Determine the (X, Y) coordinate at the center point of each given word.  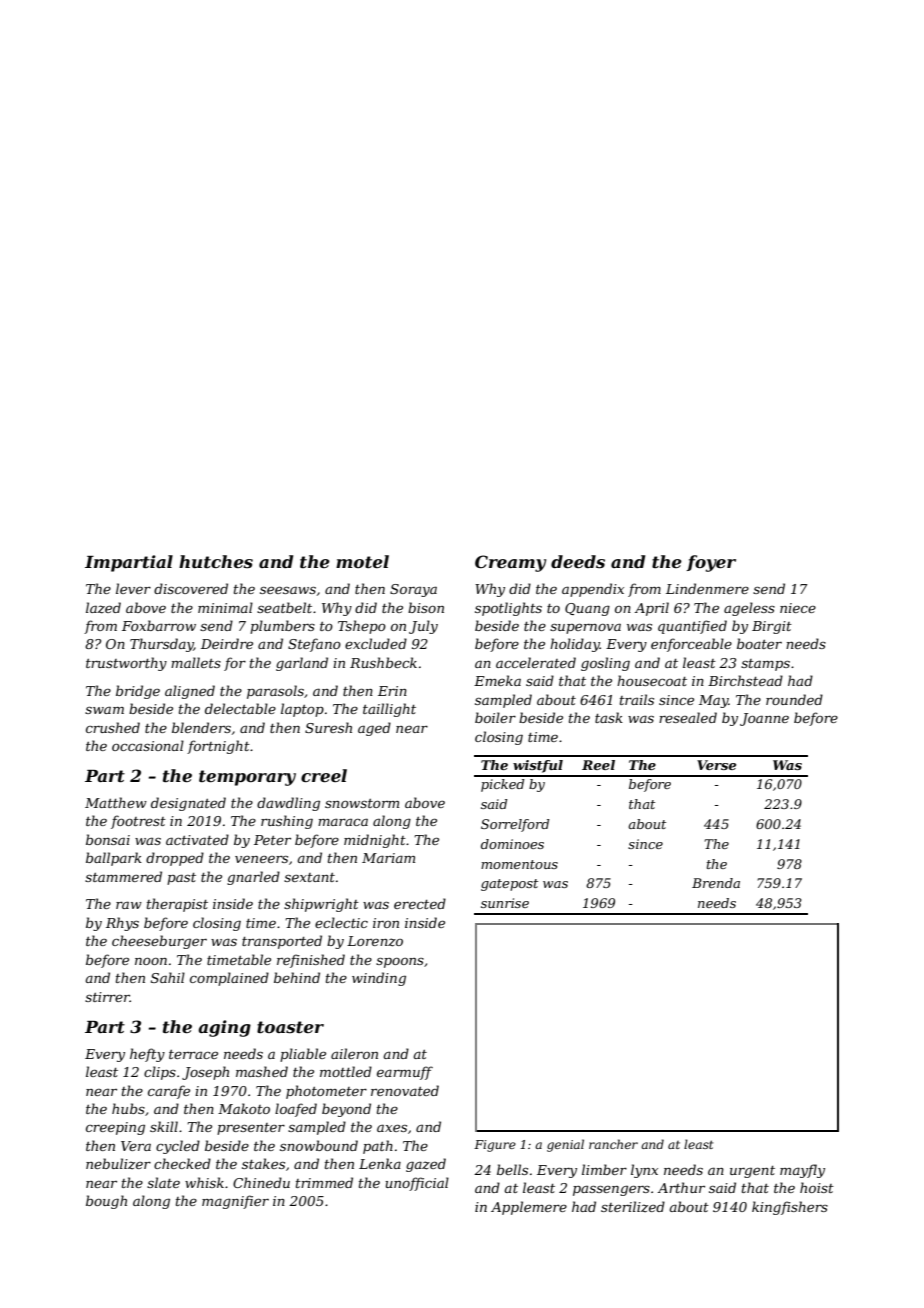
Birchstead (745, 680)
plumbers (282, 627)
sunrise (505, 903)
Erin (392, 691)
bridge (138, 692)
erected (420, 903)
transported (282, 942)
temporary (247, 778)
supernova (585, 628)
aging (224, 1028)
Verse (716, 765)
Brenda (716, 883)
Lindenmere (707, 588)
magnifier (235, 1202)
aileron (354, 1053)
